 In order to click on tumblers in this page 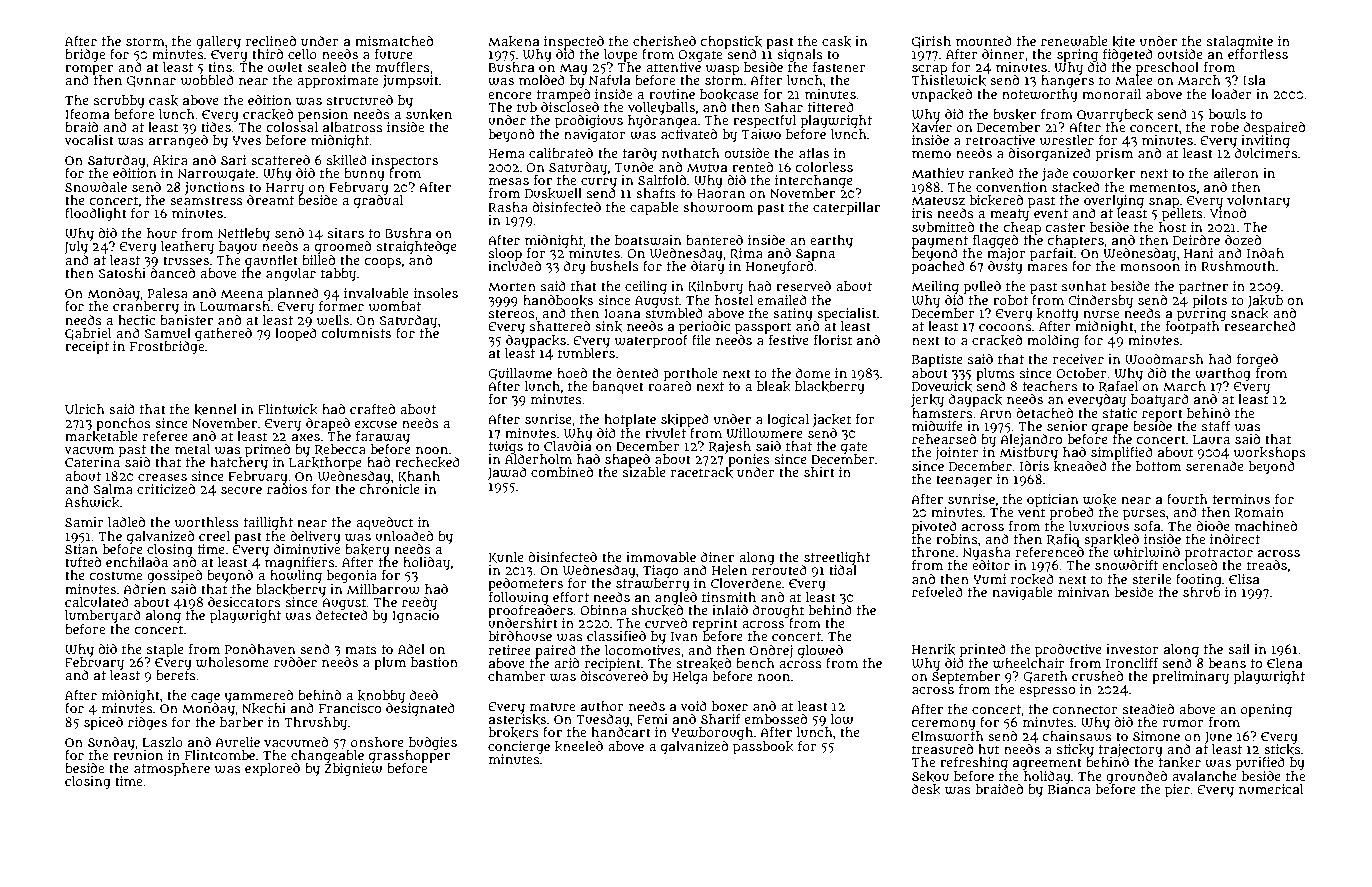, I will do `click(586, 353)`.
